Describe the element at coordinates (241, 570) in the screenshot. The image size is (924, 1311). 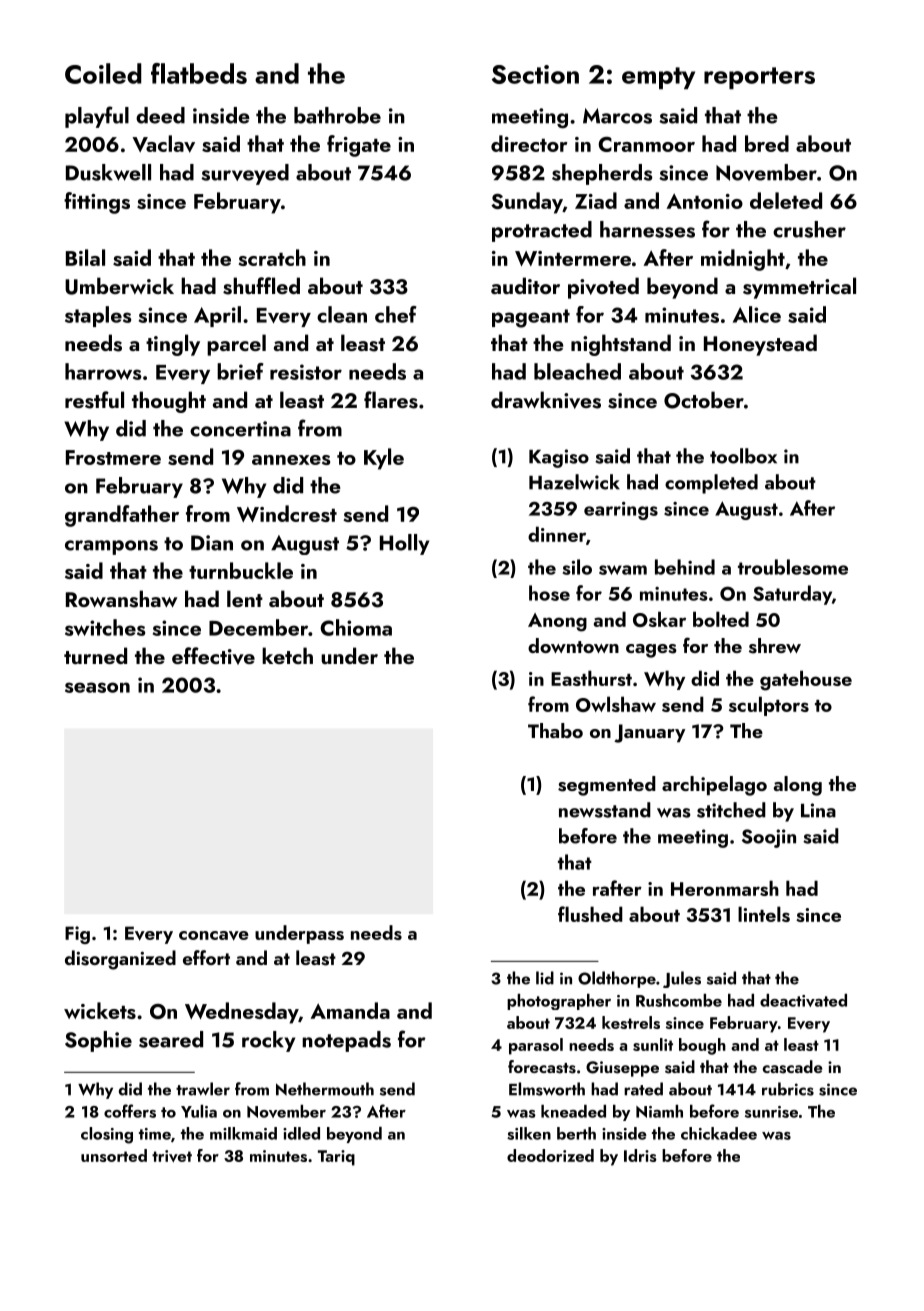
I see `turnbuckle` at that location.
